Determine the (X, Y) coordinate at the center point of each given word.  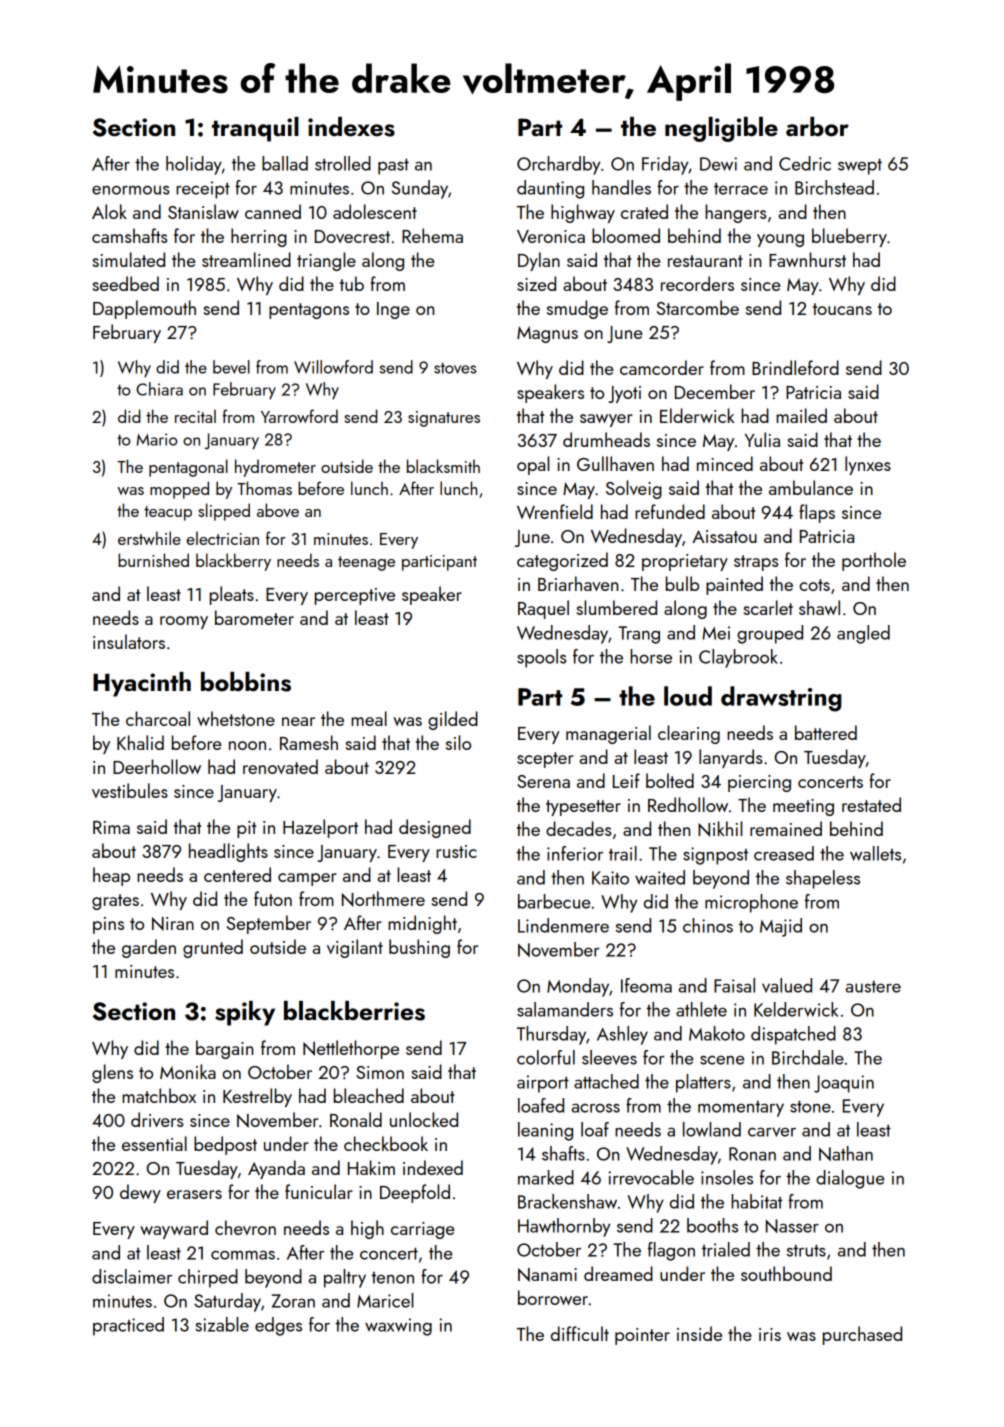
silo (458, 742)
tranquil (255, 129)
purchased (862, 1335)
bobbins (246, 682)
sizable (222, 1324)
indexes (351, 127)
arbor (817, 127)
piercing (759, 783)
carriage (423, 1230)
